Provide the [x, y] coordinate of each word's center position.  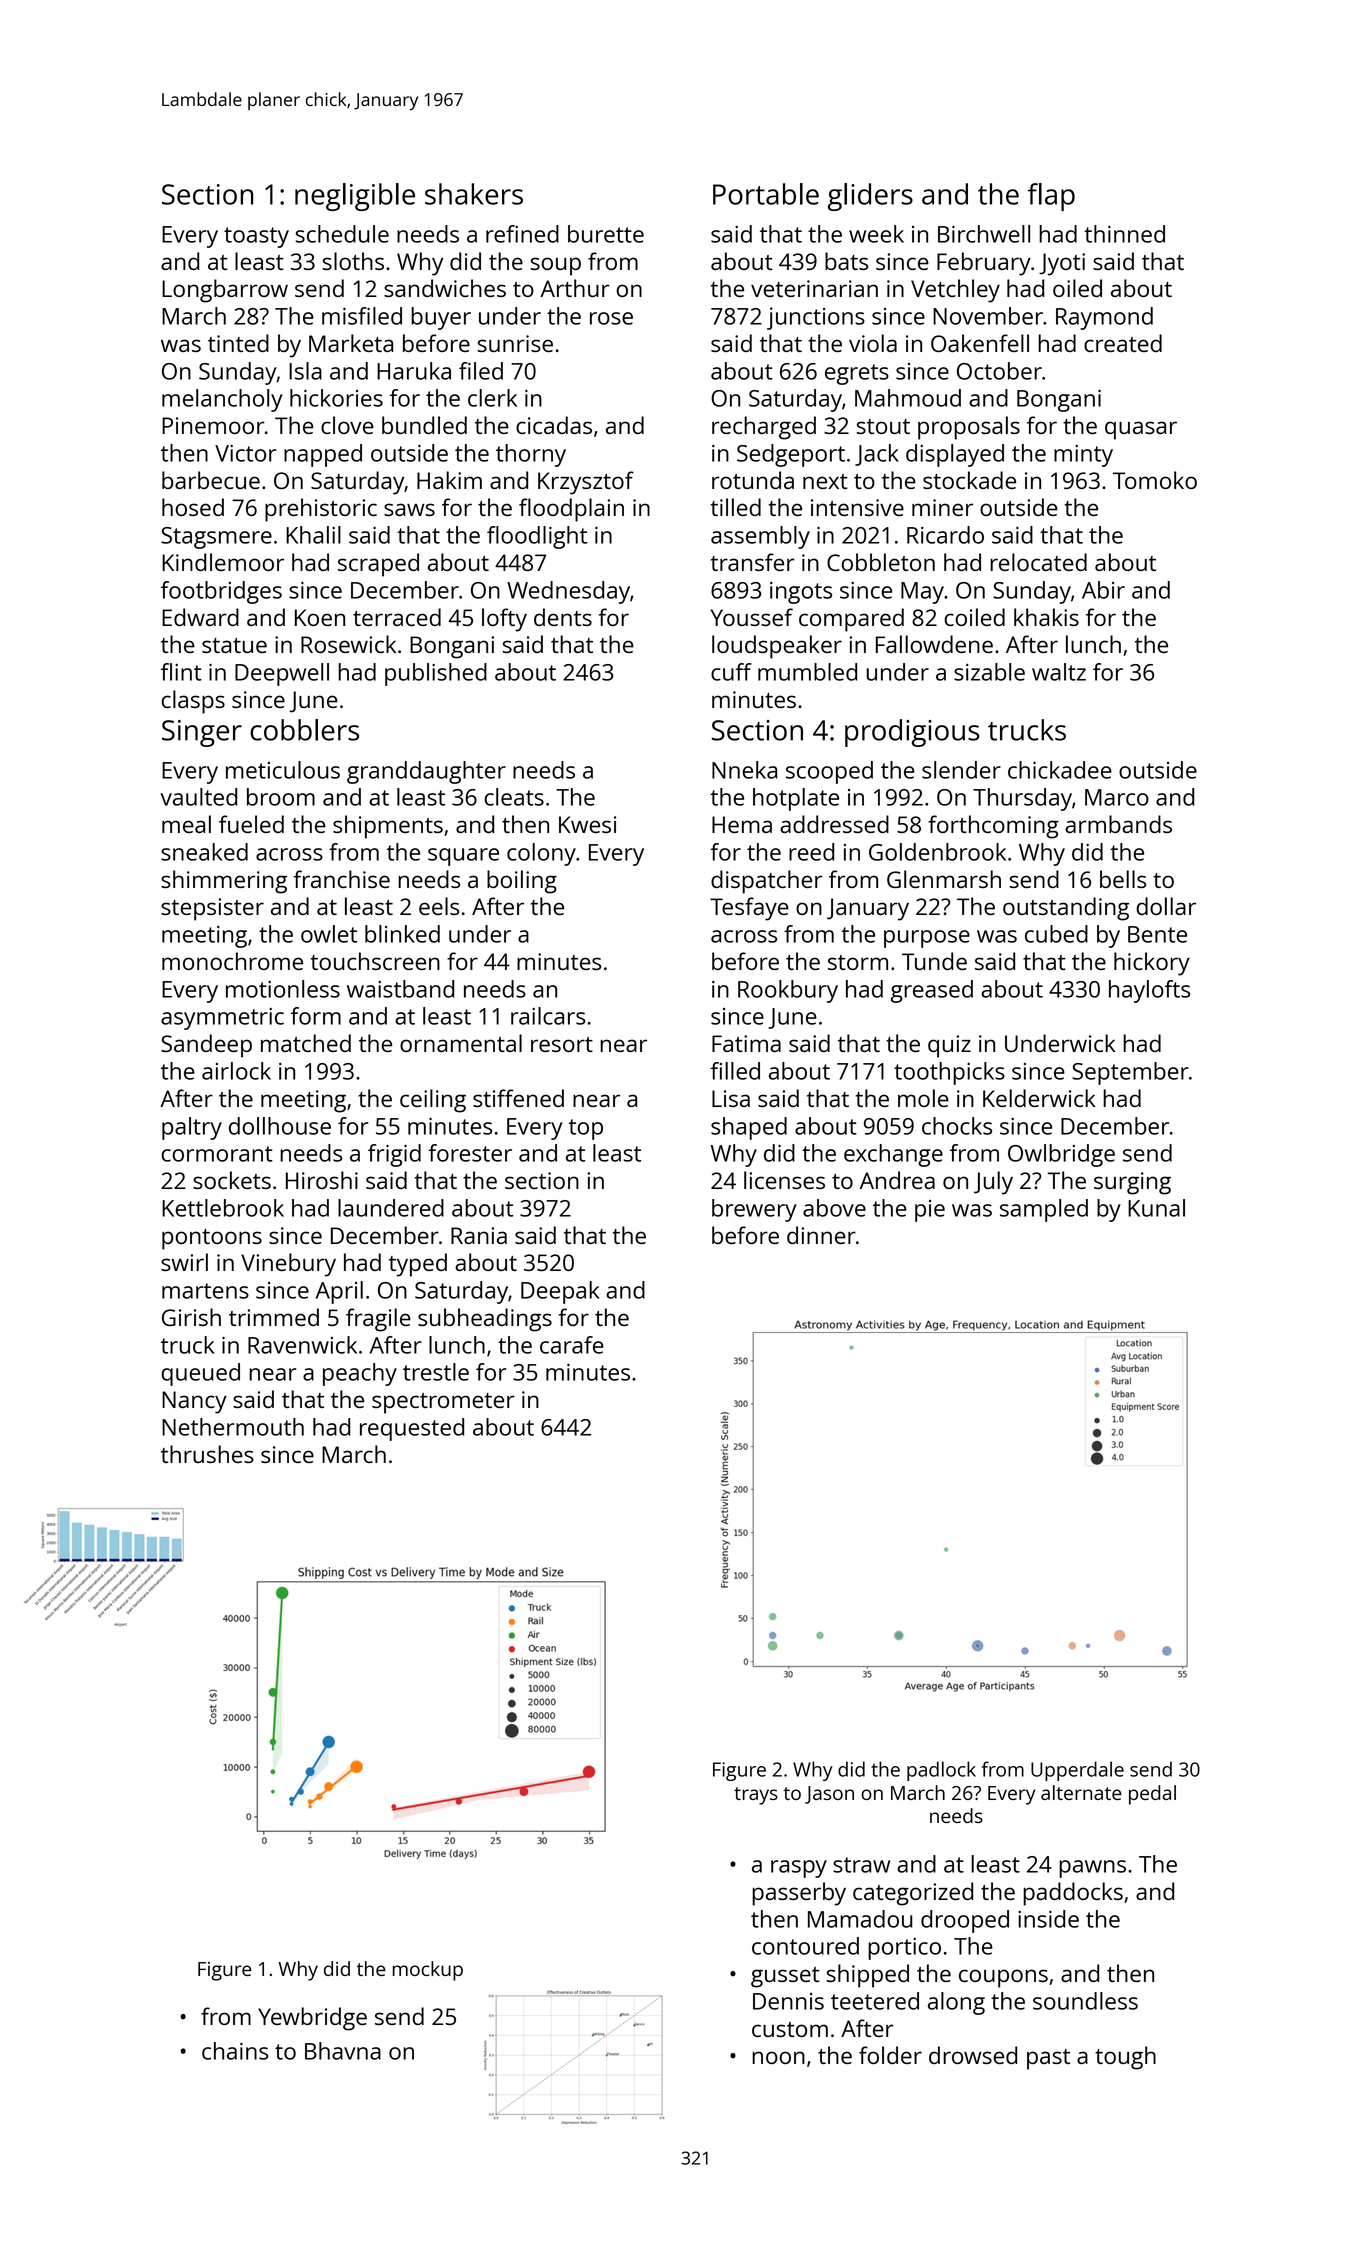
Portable [766, 194]
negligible [355, 197]
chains [235, 2051]
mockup [428, 1971]
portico [904, 1949]
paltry [192, 1128]
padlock [941, 1771]
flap [1051, 197]
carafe [572, 1345]
